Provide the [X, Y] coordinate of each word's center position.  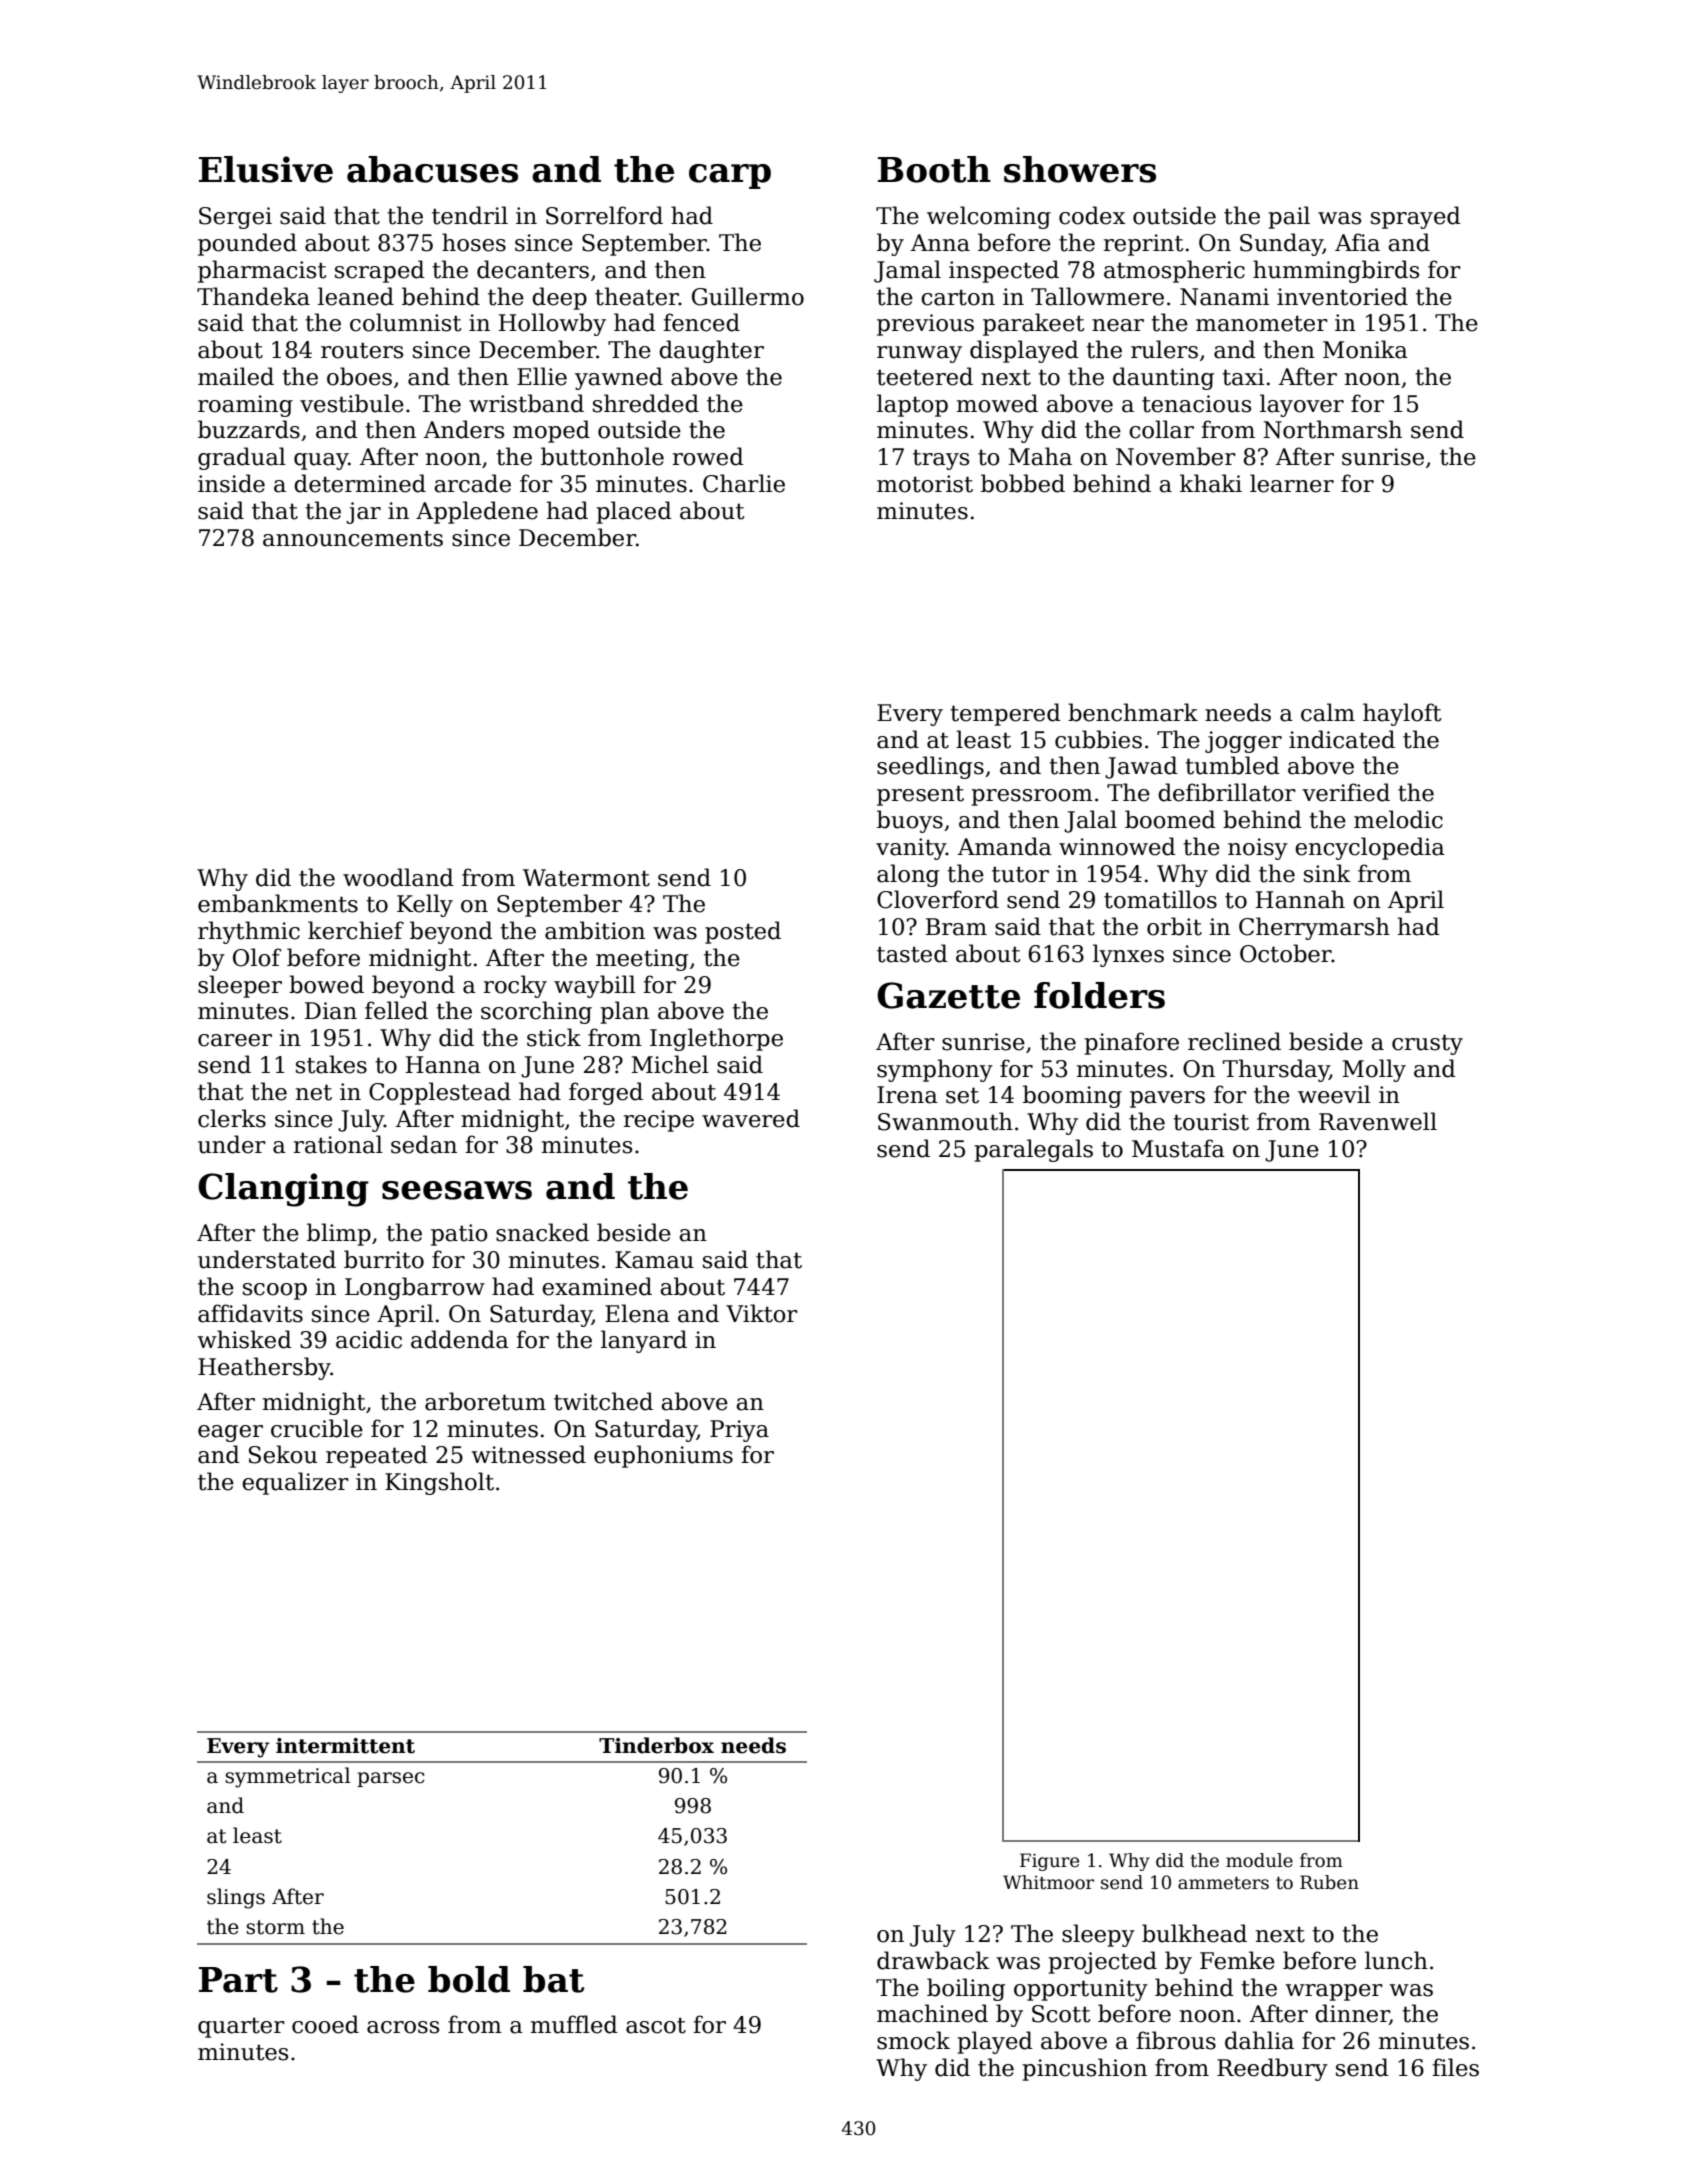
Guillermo [748, 296]
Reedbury [1272, 2069]
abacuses [432, 169]
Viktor [762, 1313]
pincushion [1084, 2069]
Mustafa [1178, 1148]
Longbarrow [415, 1288]
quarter [241, 2027]
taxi [1243, 377]
